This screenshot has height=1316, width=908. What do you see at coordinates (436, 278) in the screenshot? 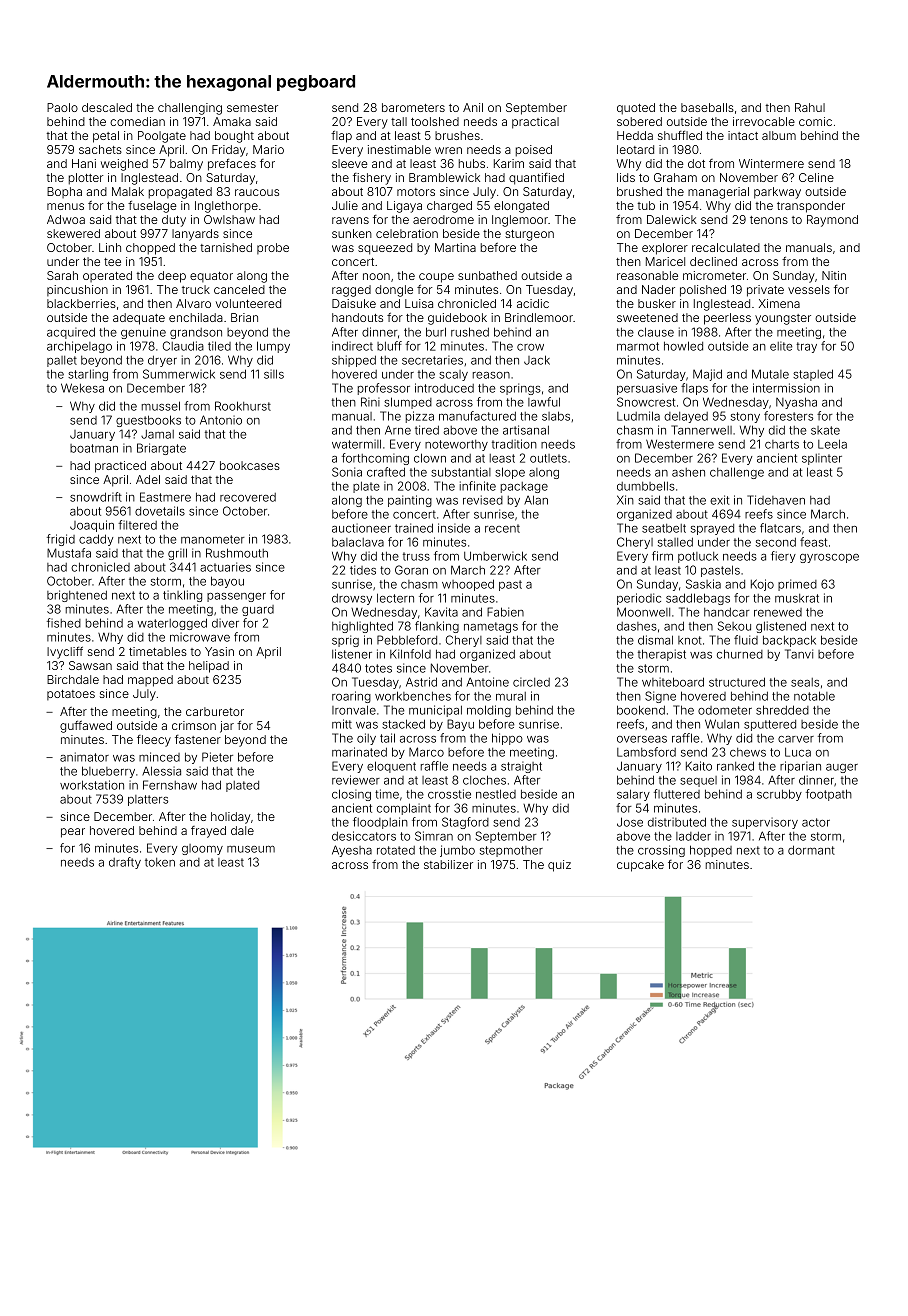
I see `coupe` at bounding box center [436, 278].
